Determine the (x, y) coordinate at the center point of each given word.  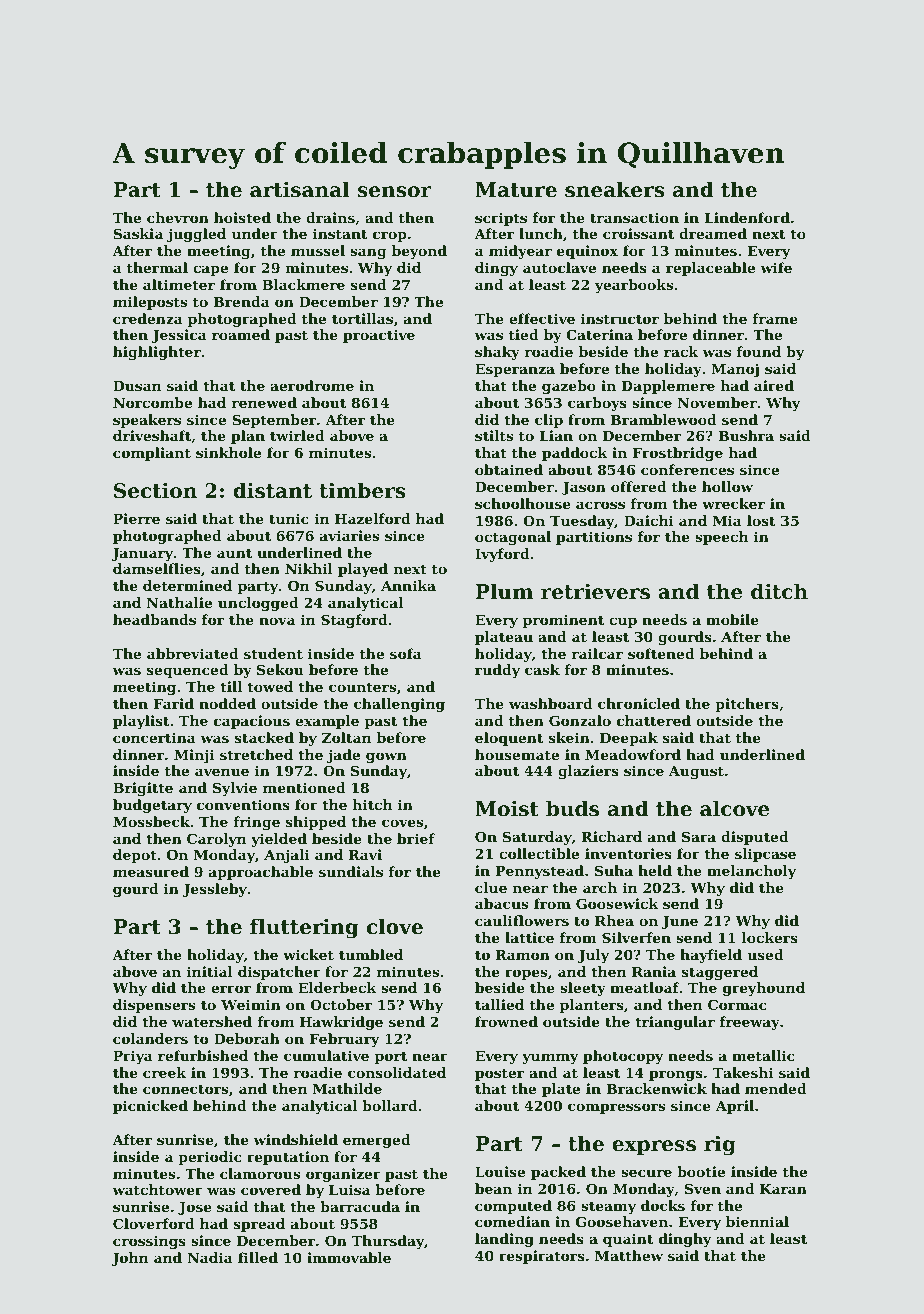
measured (151, 871)
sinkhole (228, 452)
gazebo (569, 387)
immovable (349, 1257)
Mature (516, 190)
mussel (318, 250)
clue (491, 887)
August (696, 772)
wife (776, 267)
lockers (770, 937)
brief (416, 838)
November (717, 402)
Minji (194, 756)
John (129, 1259)
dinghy (685, 1240)
